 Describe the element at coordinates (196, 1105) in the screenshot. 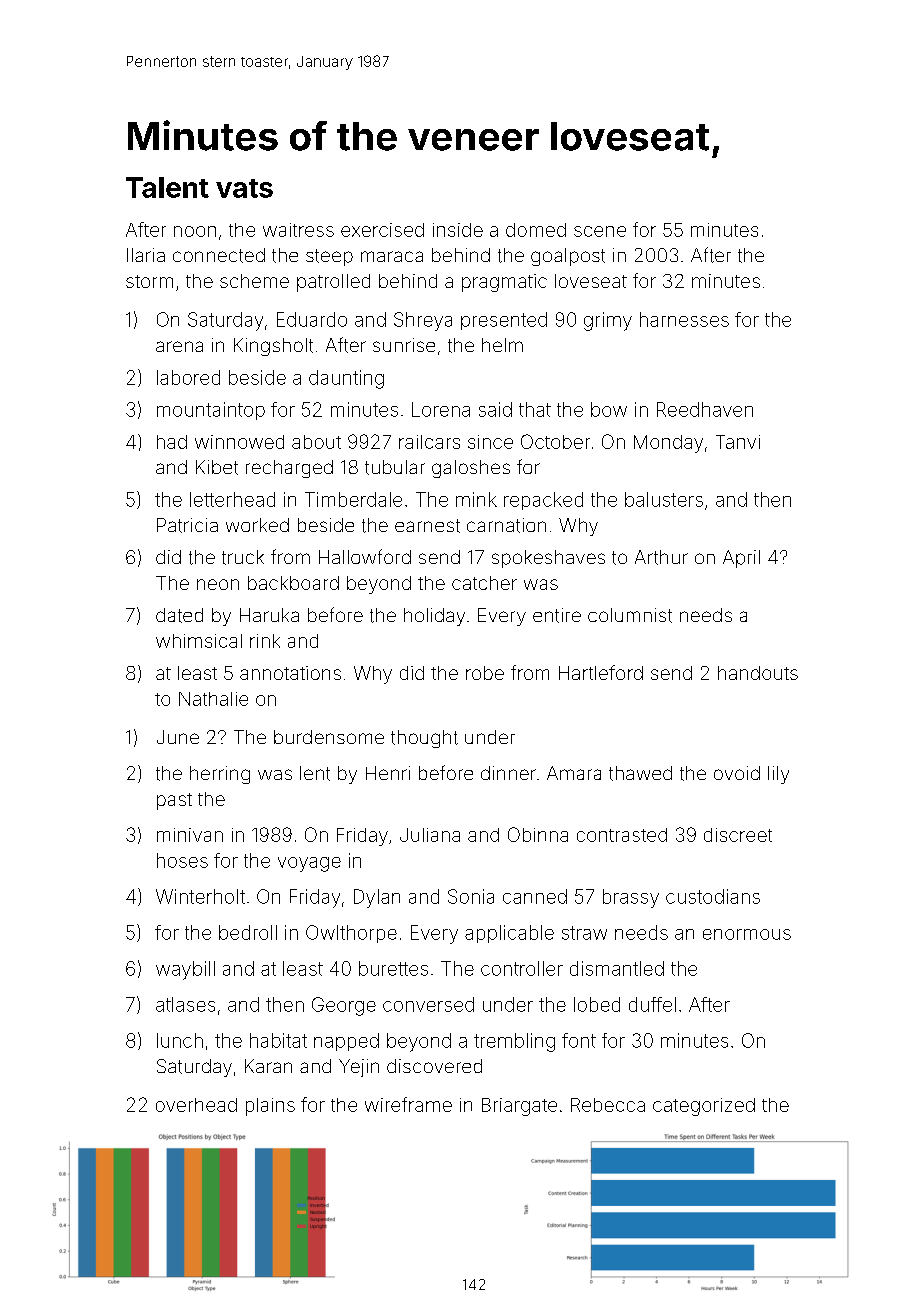

I see `overhead` at that location.
